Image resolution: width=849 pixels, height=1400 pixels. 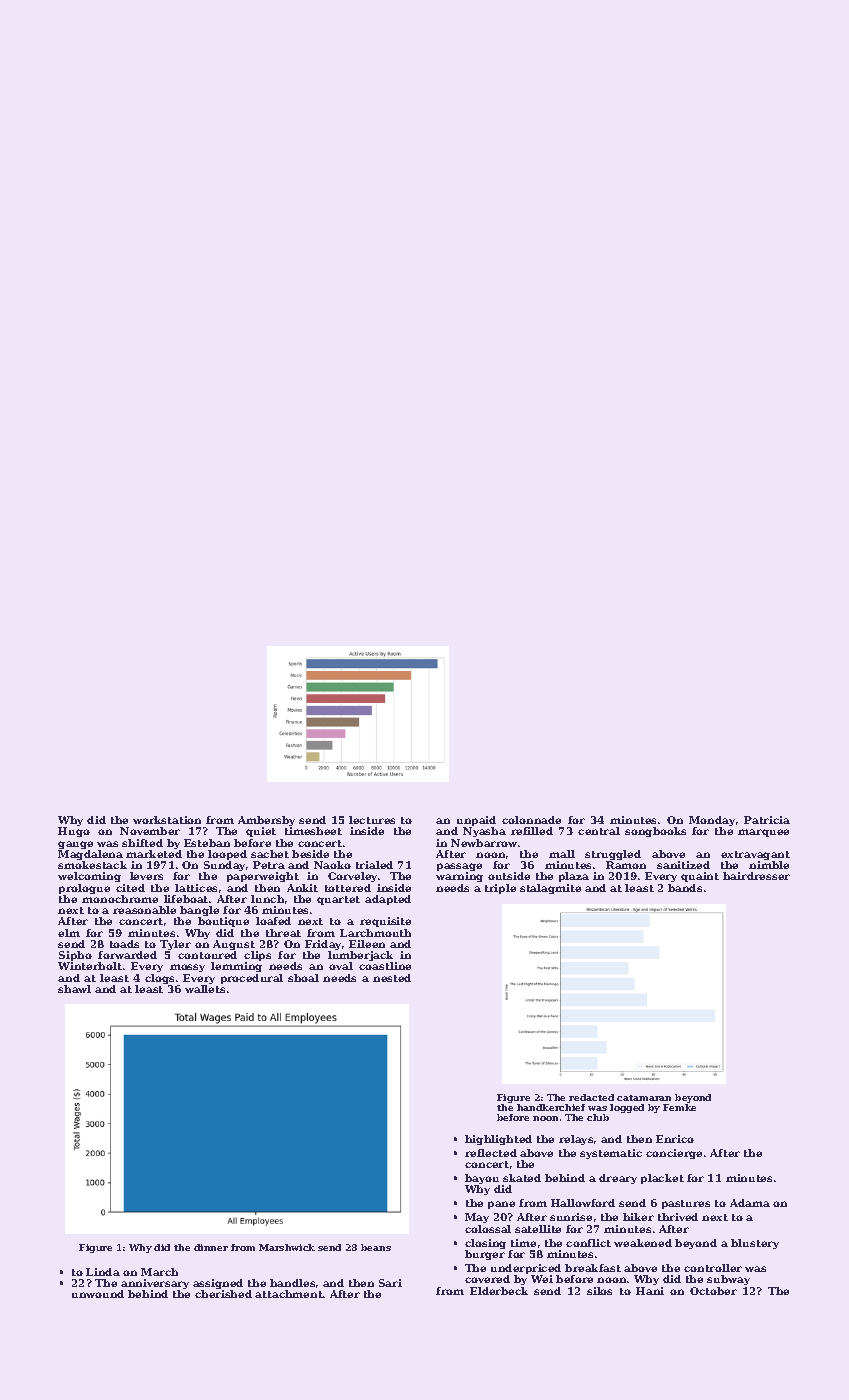 I want to click on welcoming, so click(x=89, y=877).
